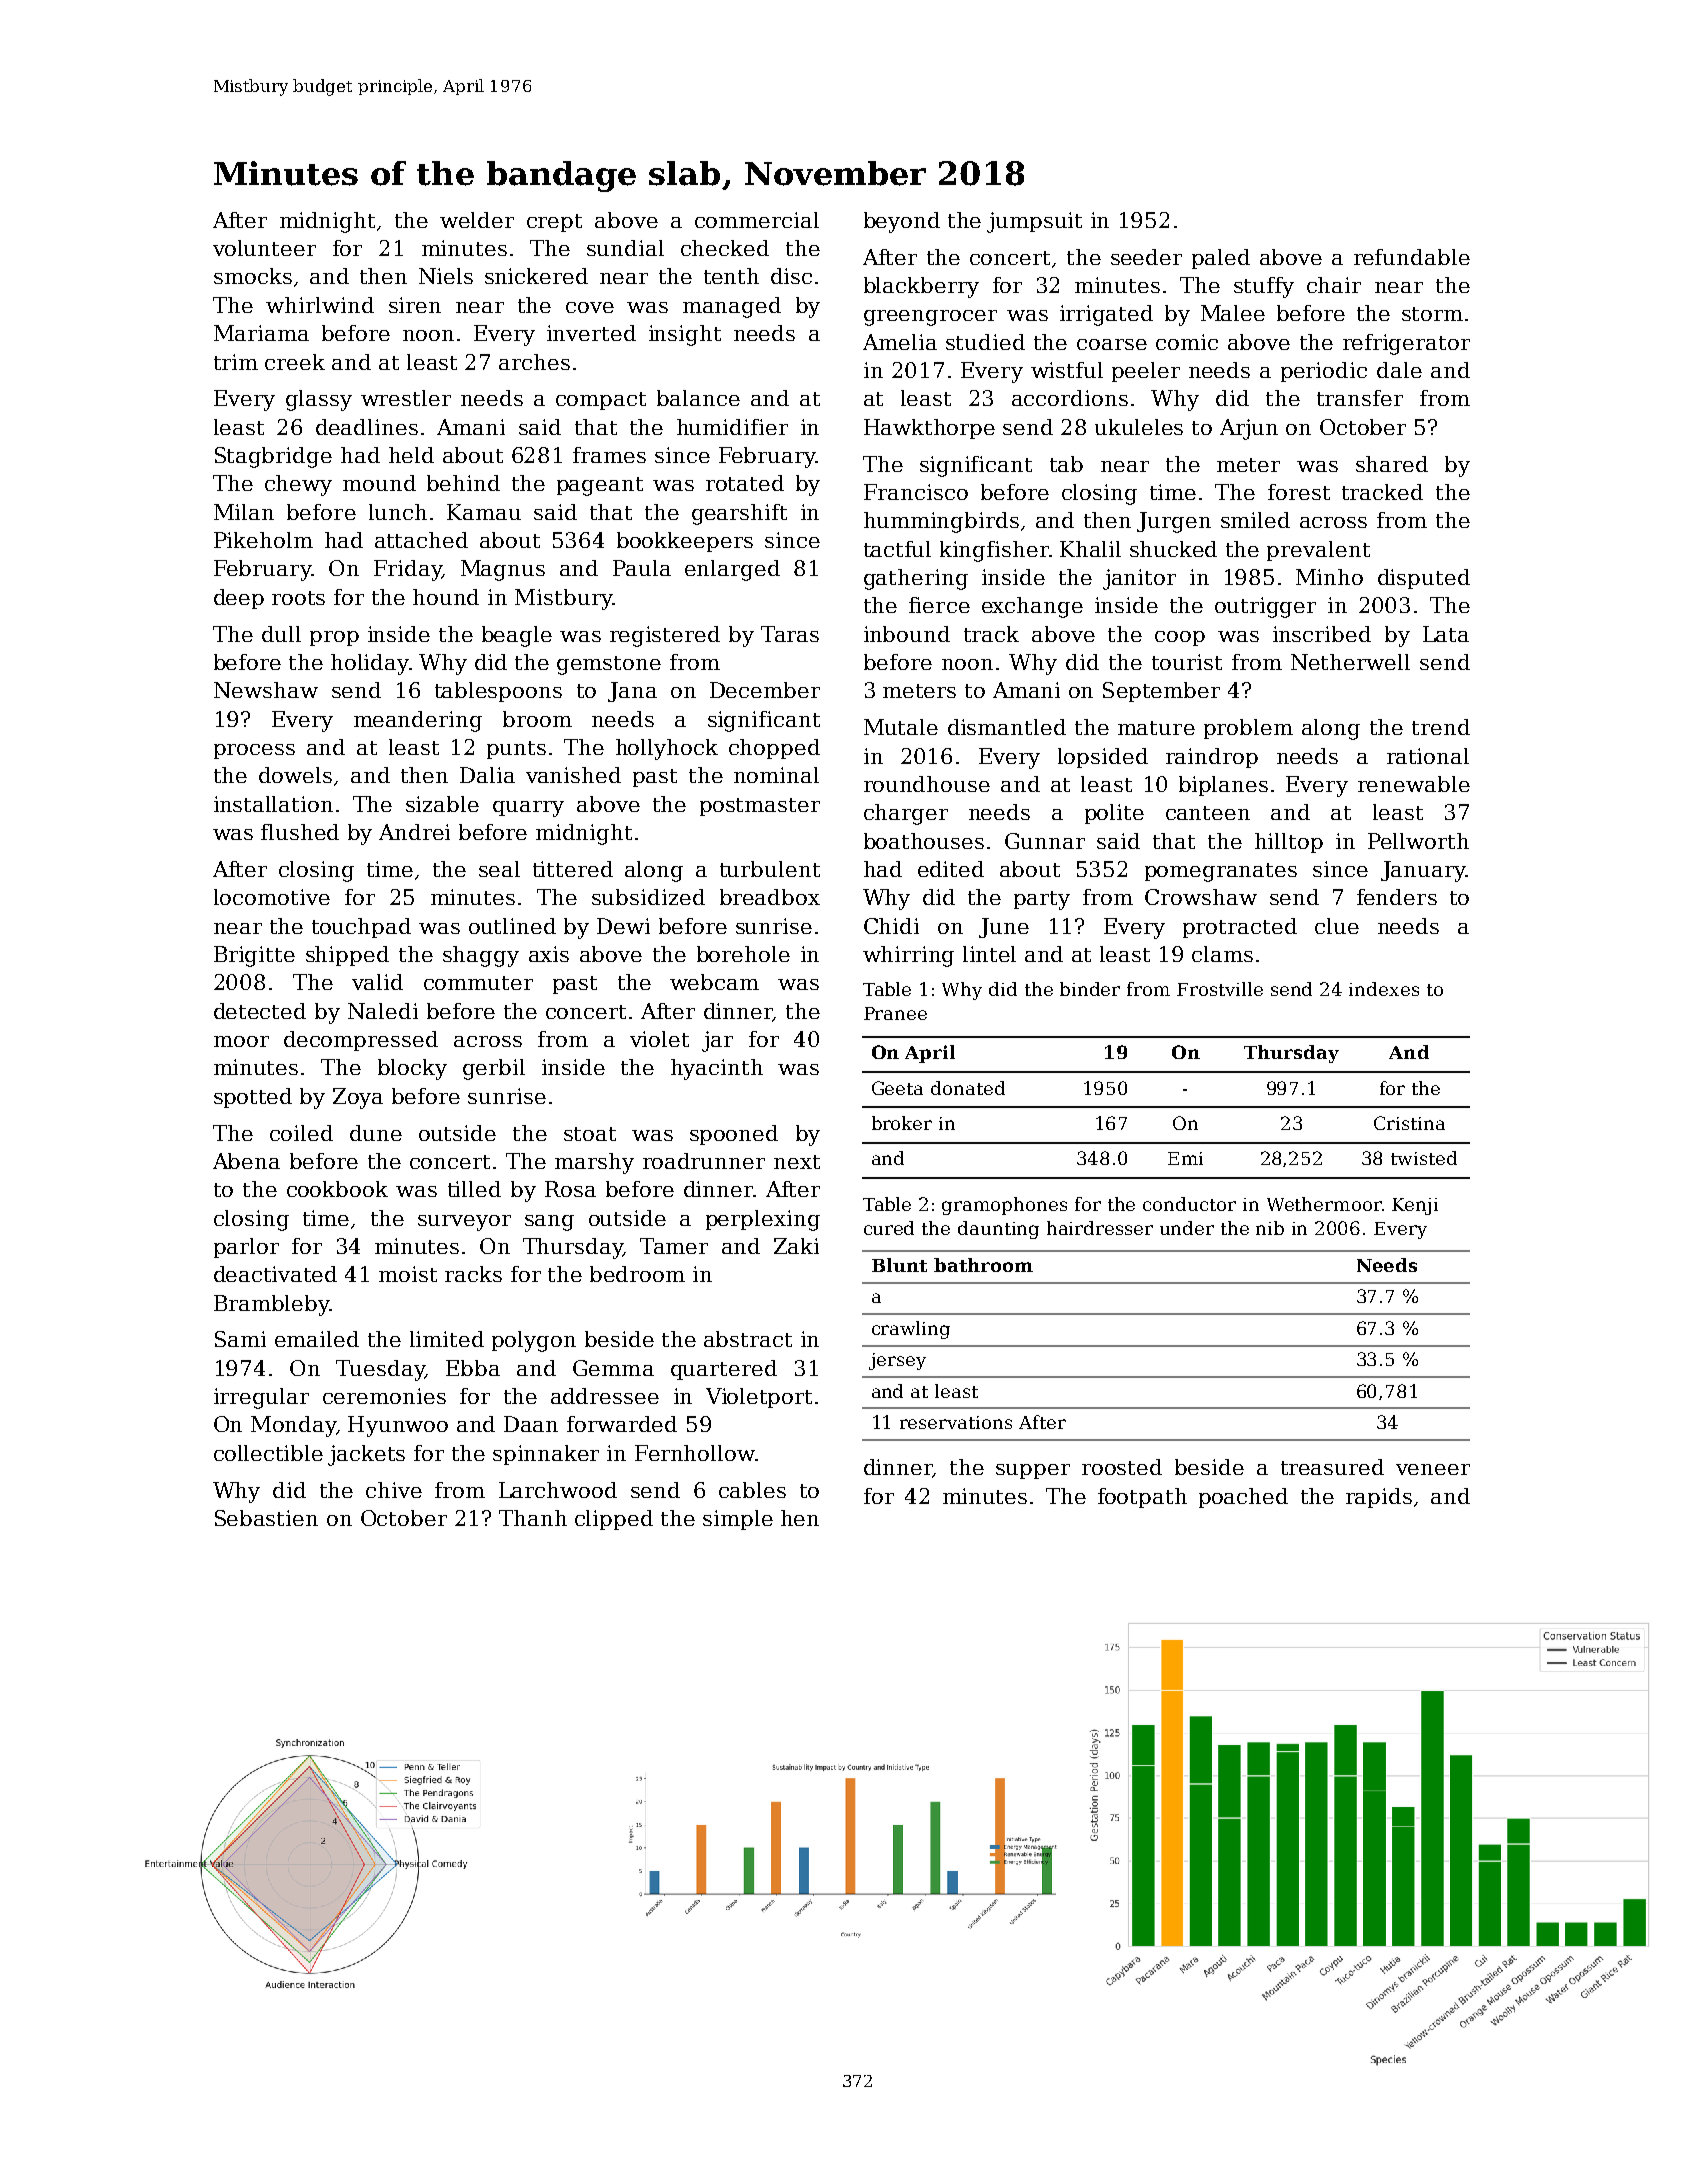  What do you see at coordinates (632, 692) in the screenshot?
I see `Jana` at bounding box center [632, 692].
